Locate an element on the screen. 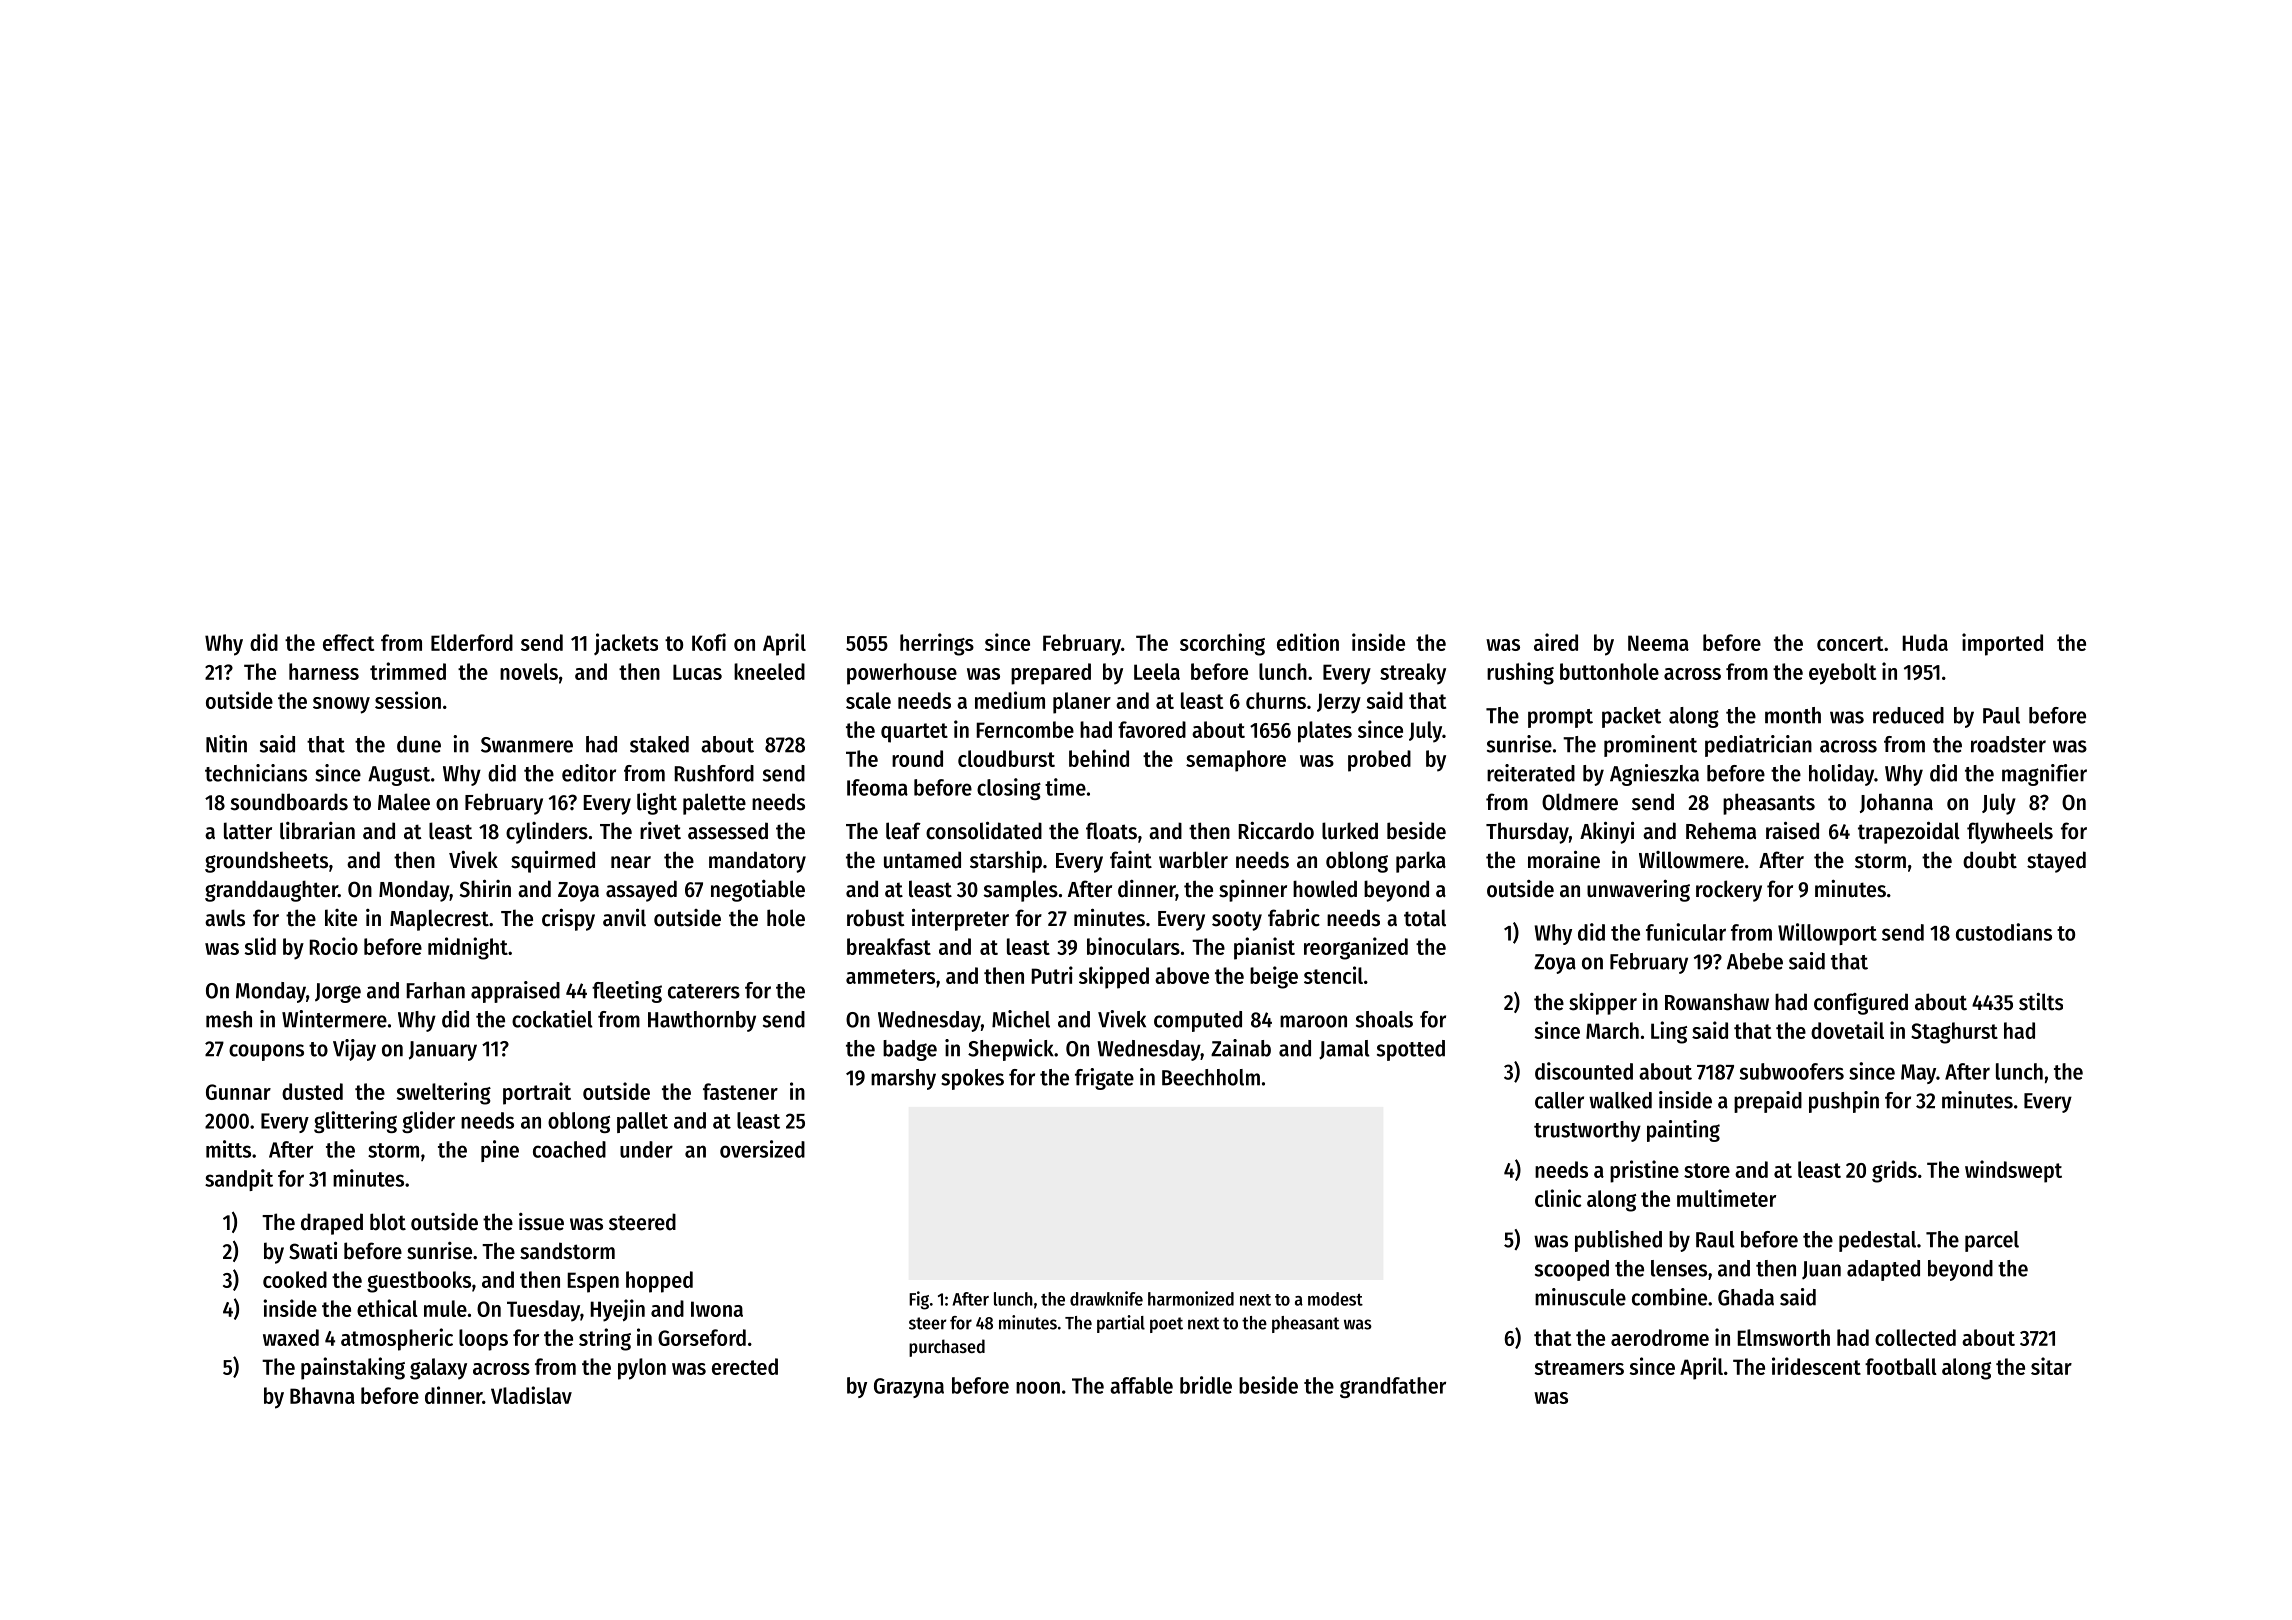 This screenshot has height=1620, width=2292. cockatiel is located at coordinates (552, 1019).
